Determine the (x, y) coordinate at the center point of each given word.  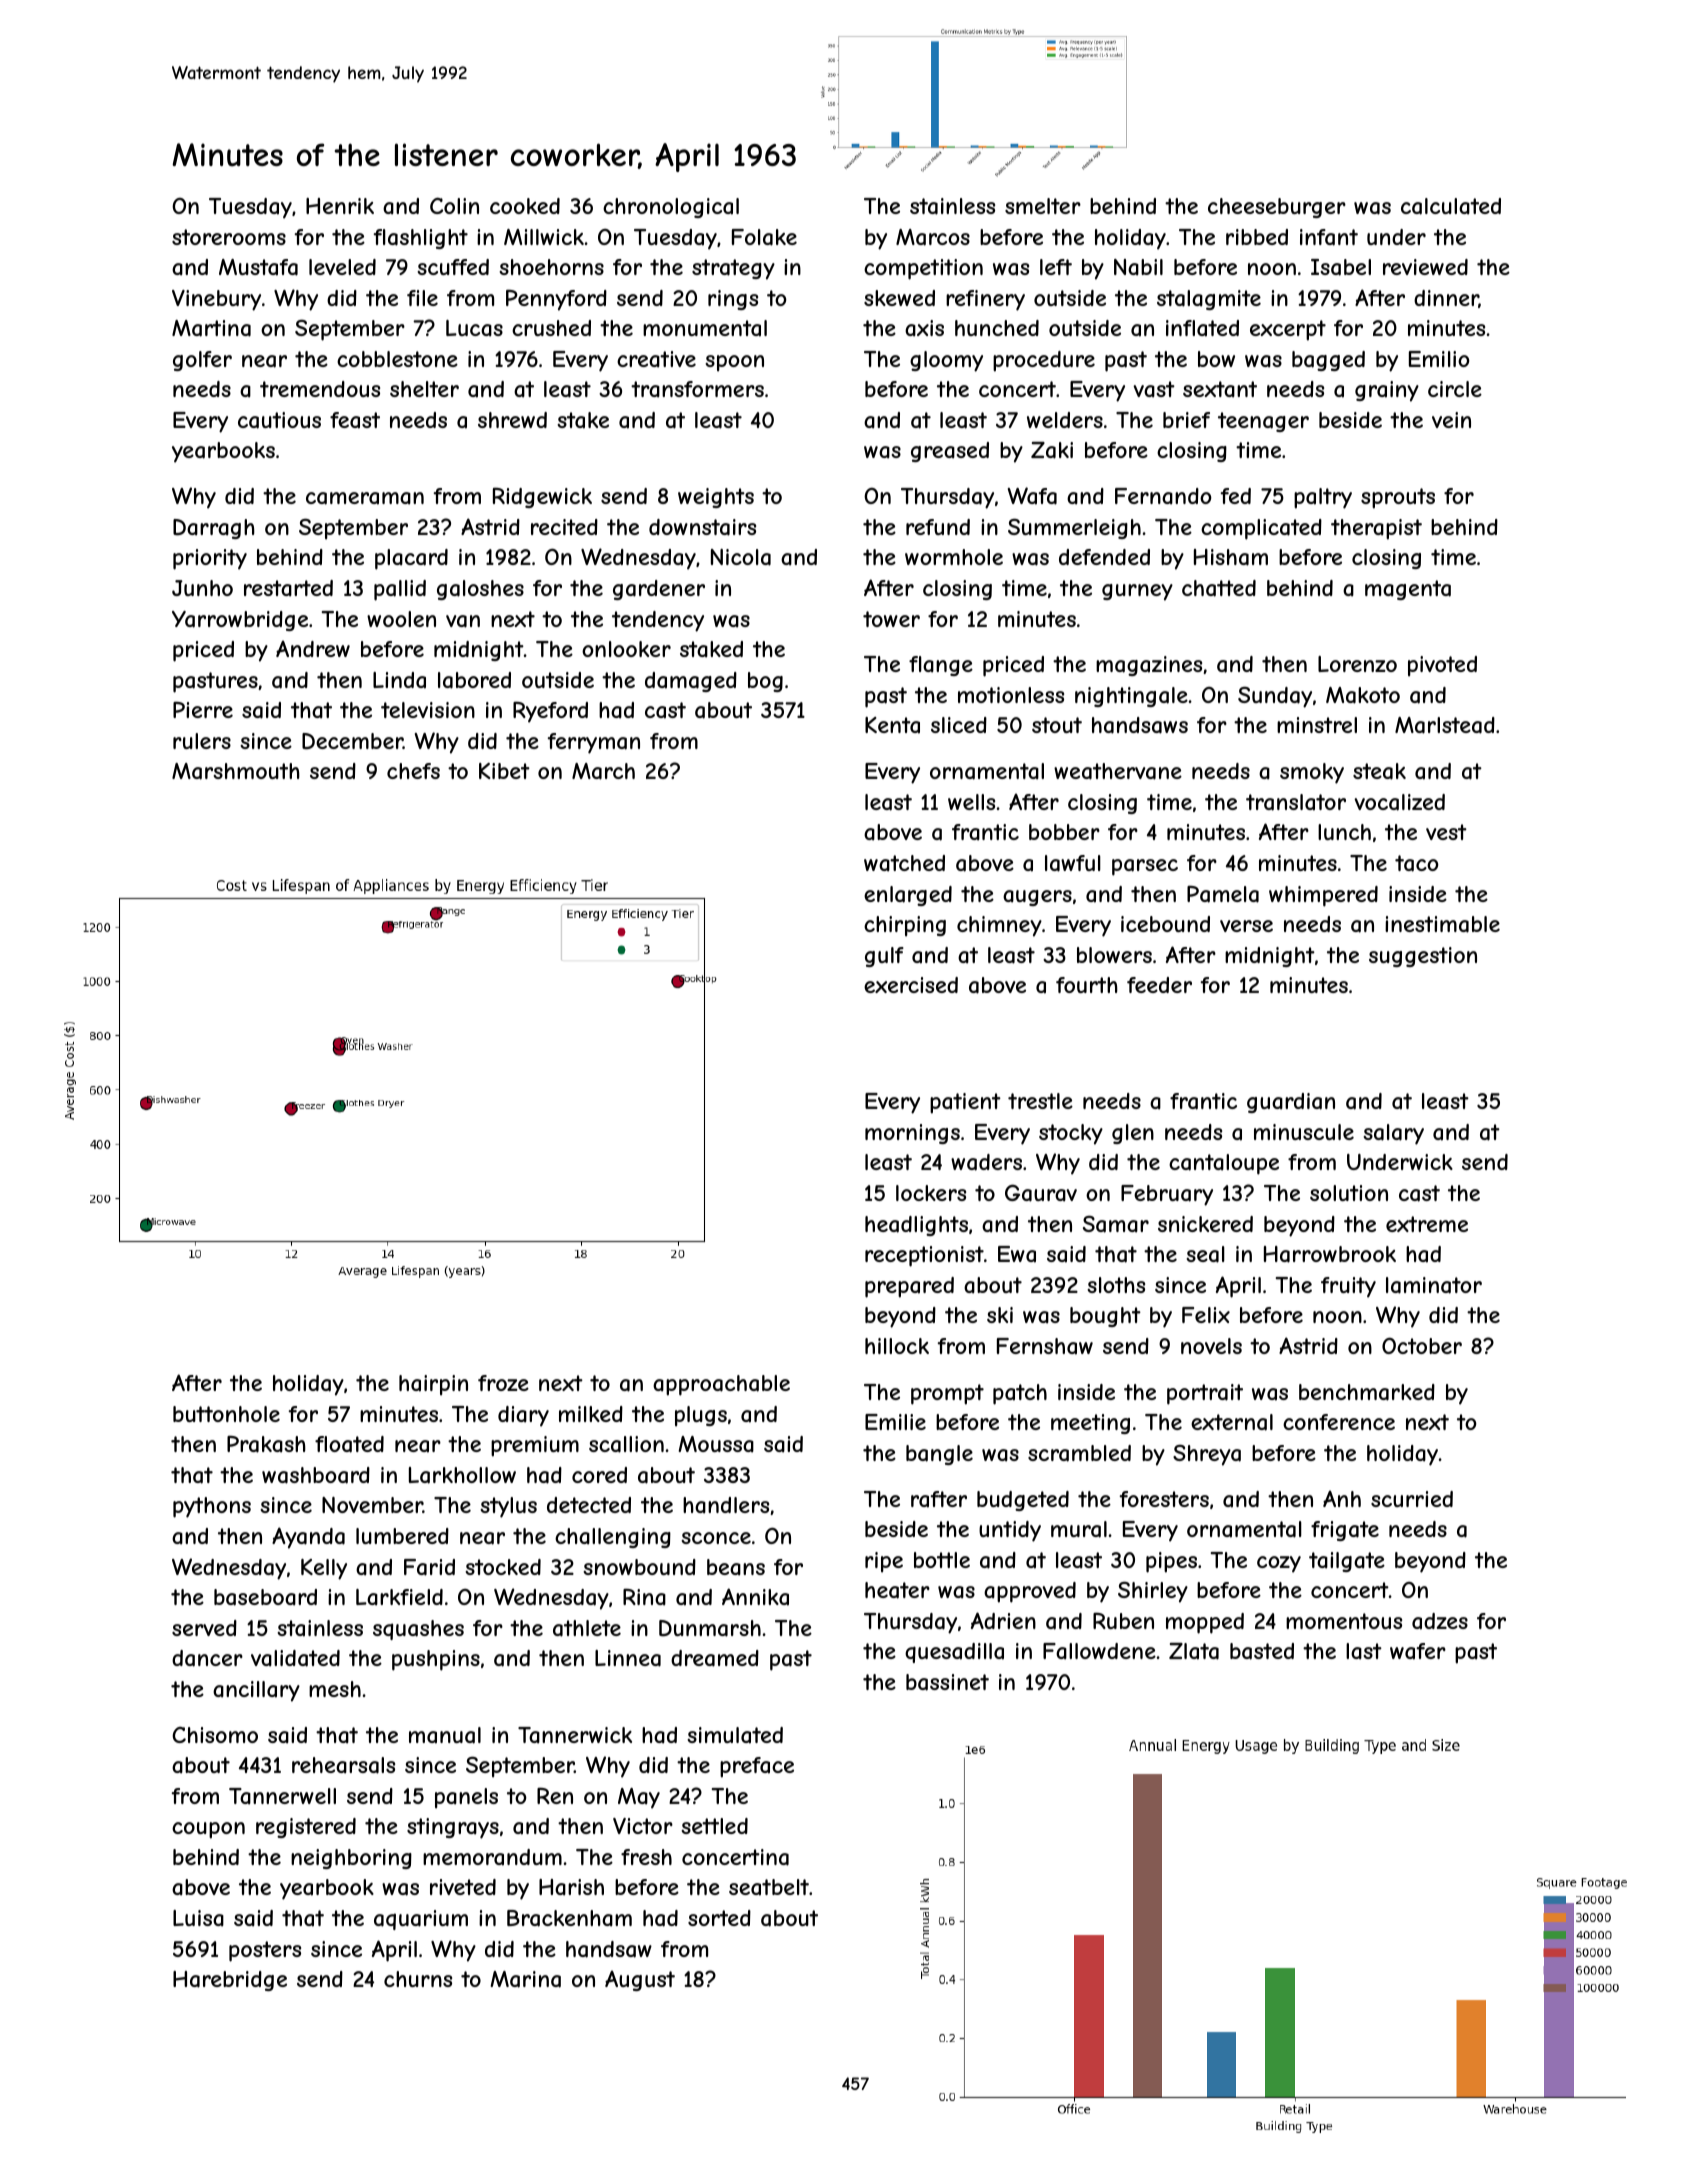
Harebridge (230, 1981)
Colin (454, 206)
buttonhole (226, 1414)
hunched (997, 328)
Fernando (1163, 496)
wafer (1418, 1651)
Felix (1206, 1315)
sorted (719, 1918)
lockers (931, 1193)
